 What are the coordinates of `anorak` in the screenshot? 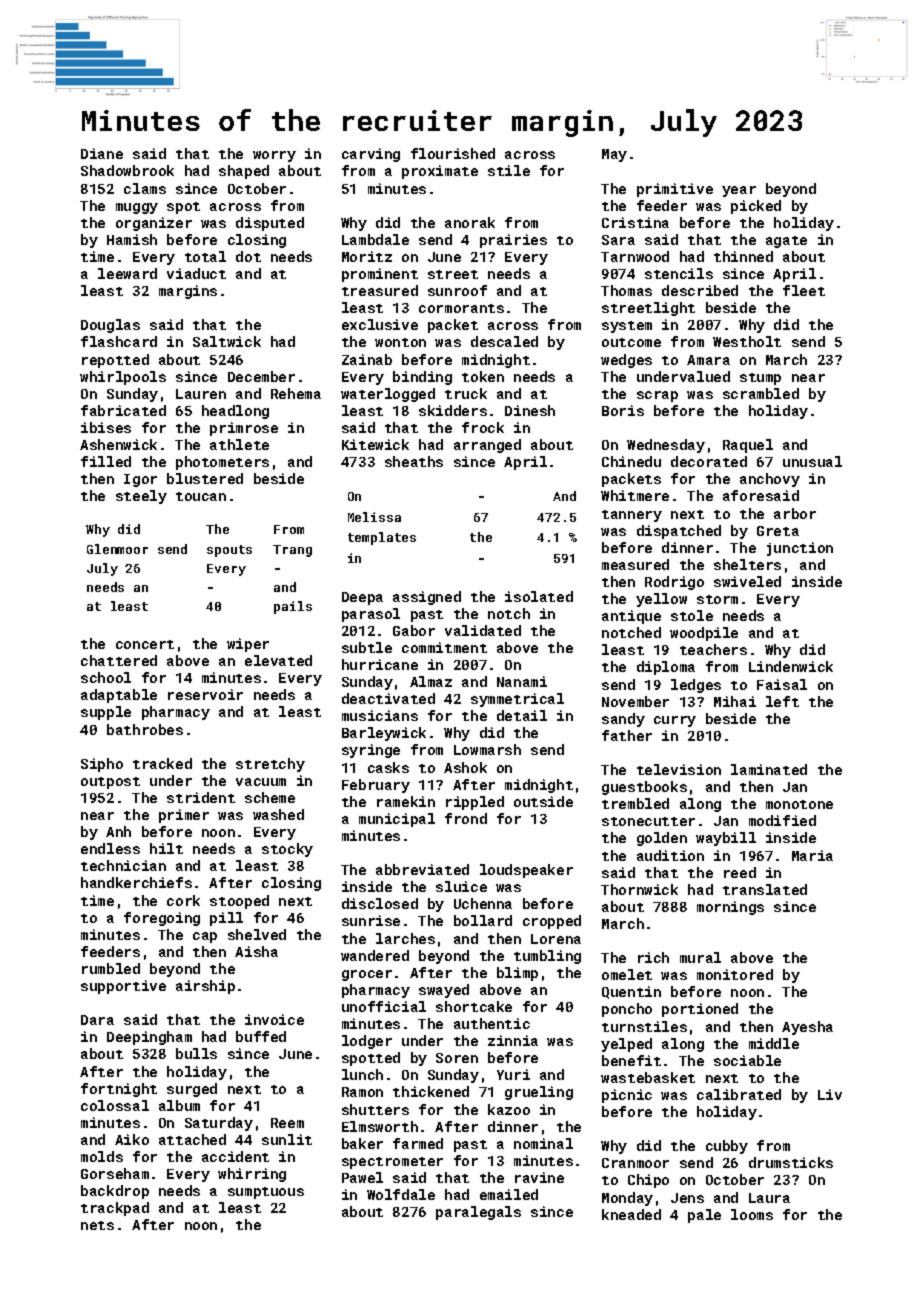 It's located at (470, 222).
